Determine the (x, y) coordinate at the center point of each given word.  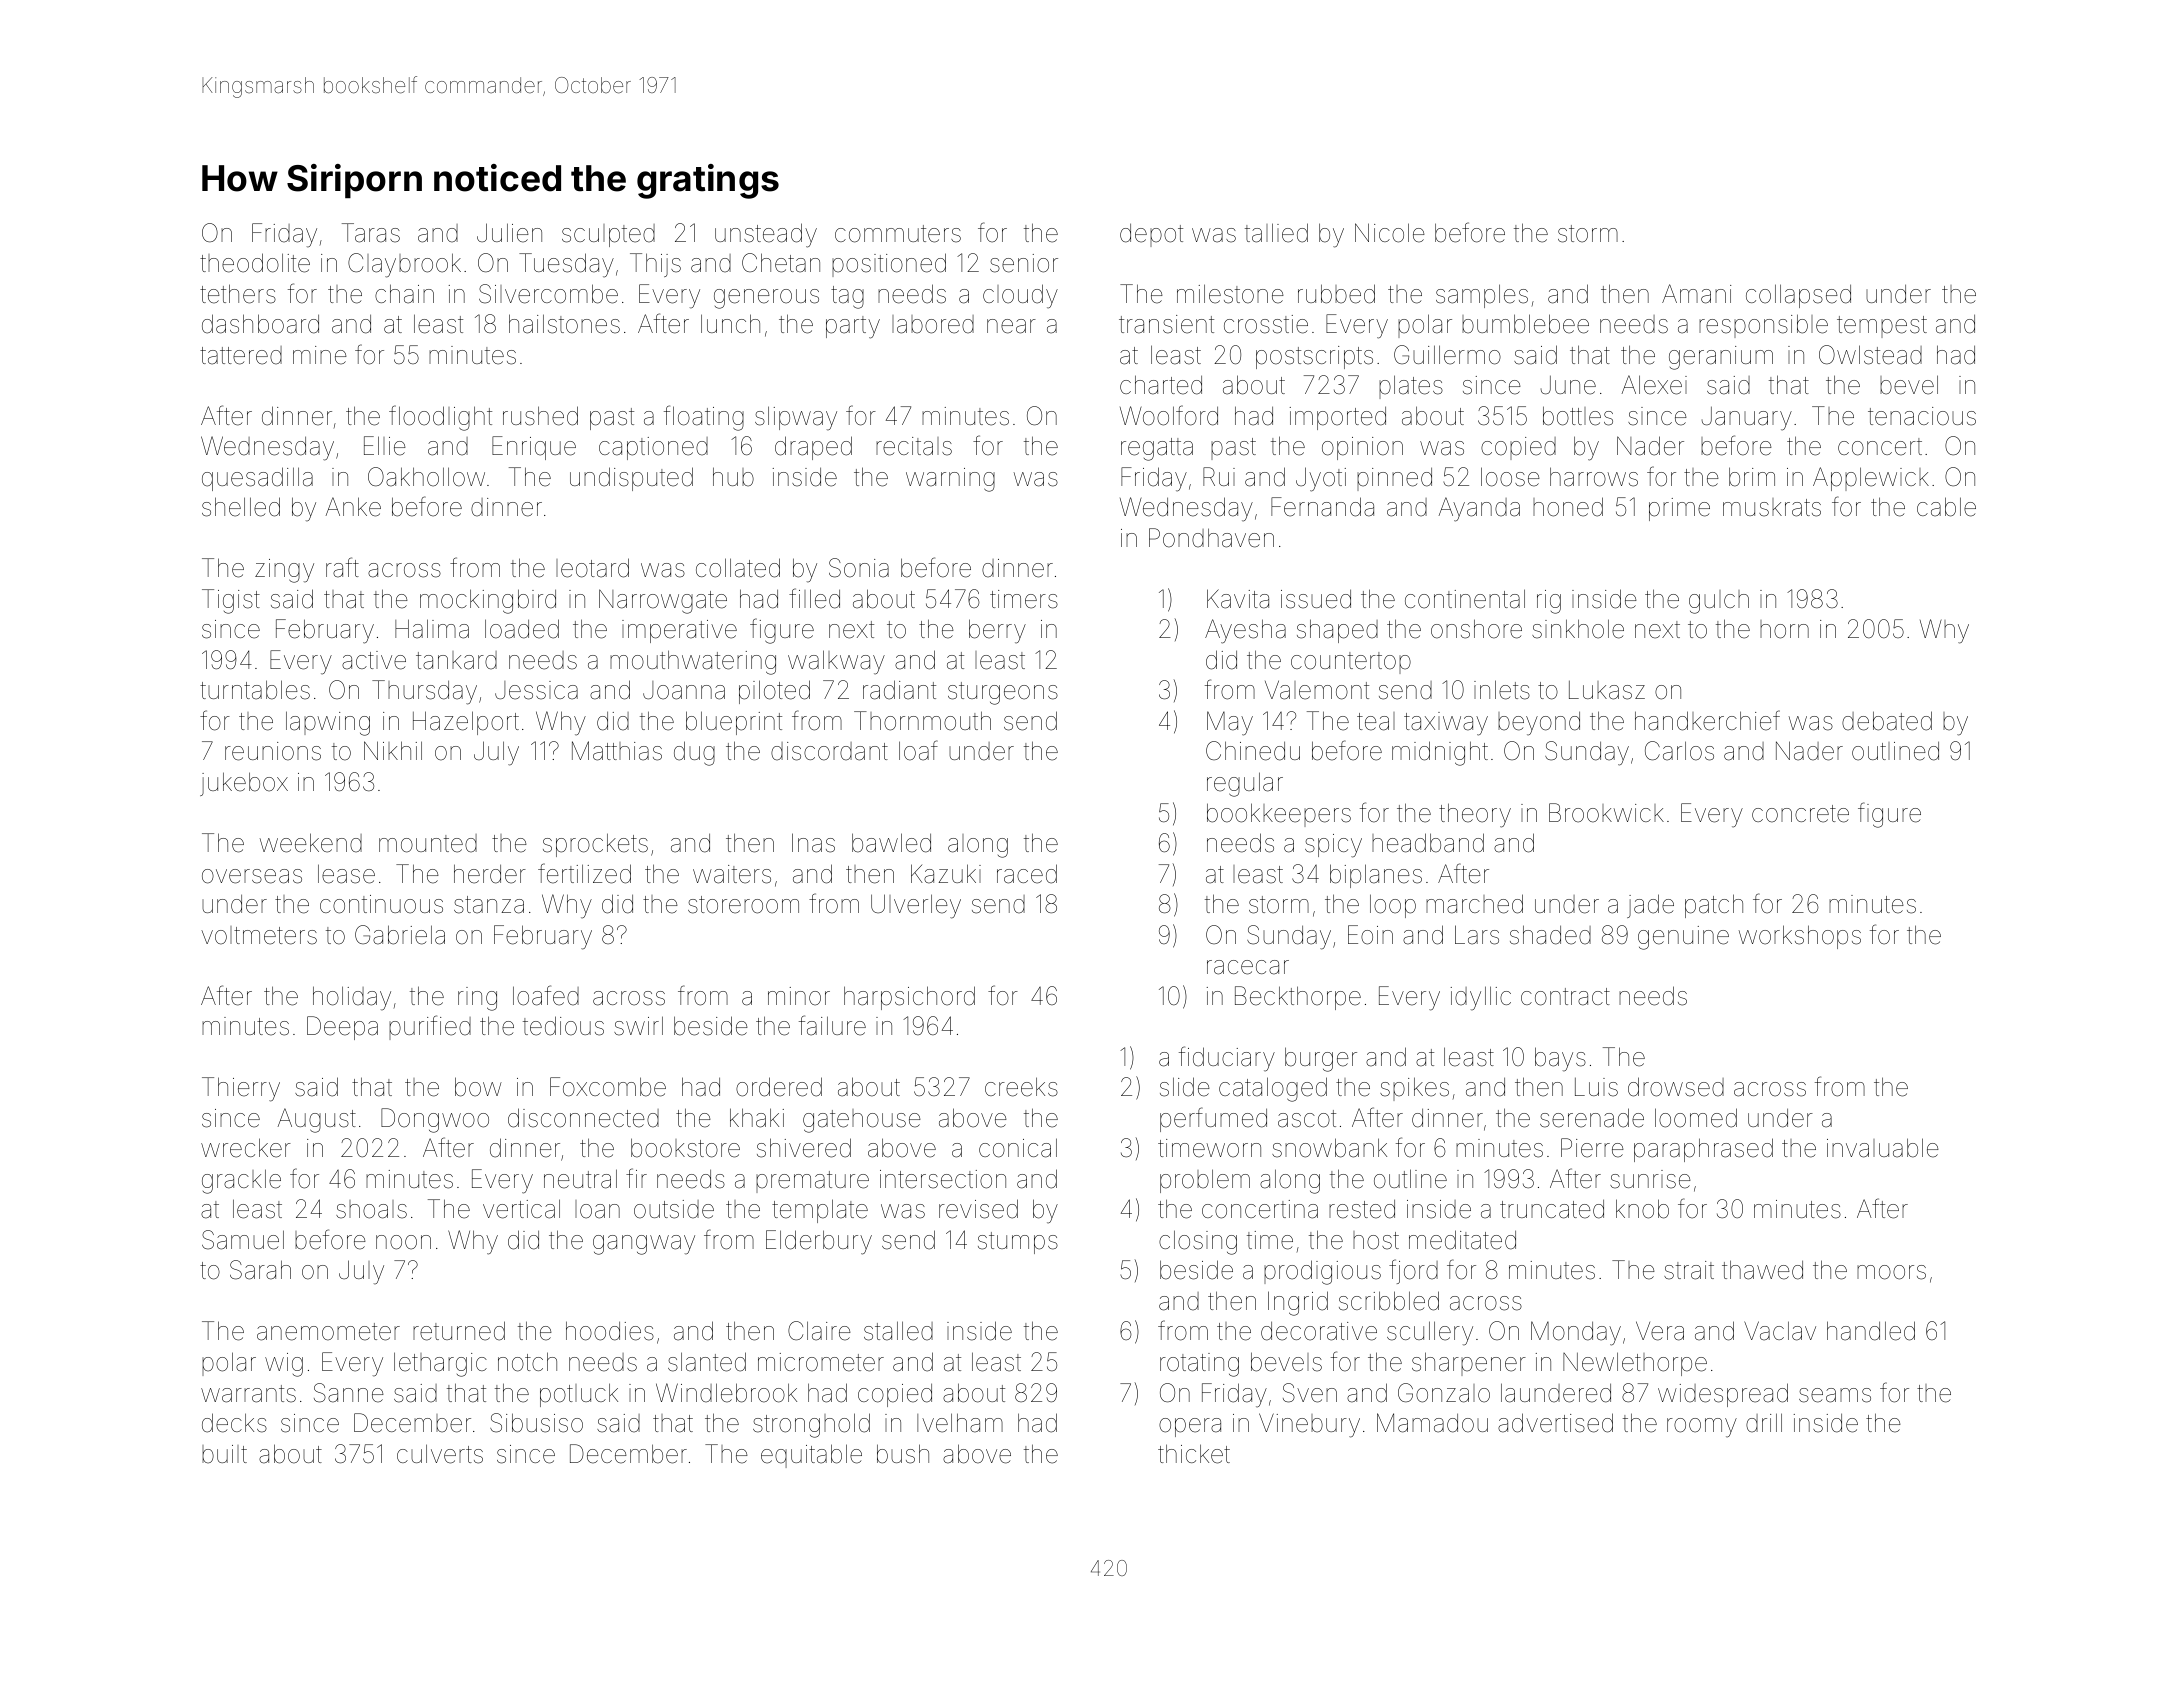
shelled (241, 507)
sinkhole (1578, 629)
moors (1891, 1272)
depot (1151, 235)
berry (997, 631)
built (224, 1454)
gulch (1719, 602)
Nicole (1390, 233)
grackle (241, 1181)
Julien (509, 233)
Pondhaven (1211, 538)
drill (1764, 1423)
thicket (1194, 1454)
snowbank (1329, 1148)
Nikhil (393, 750)
